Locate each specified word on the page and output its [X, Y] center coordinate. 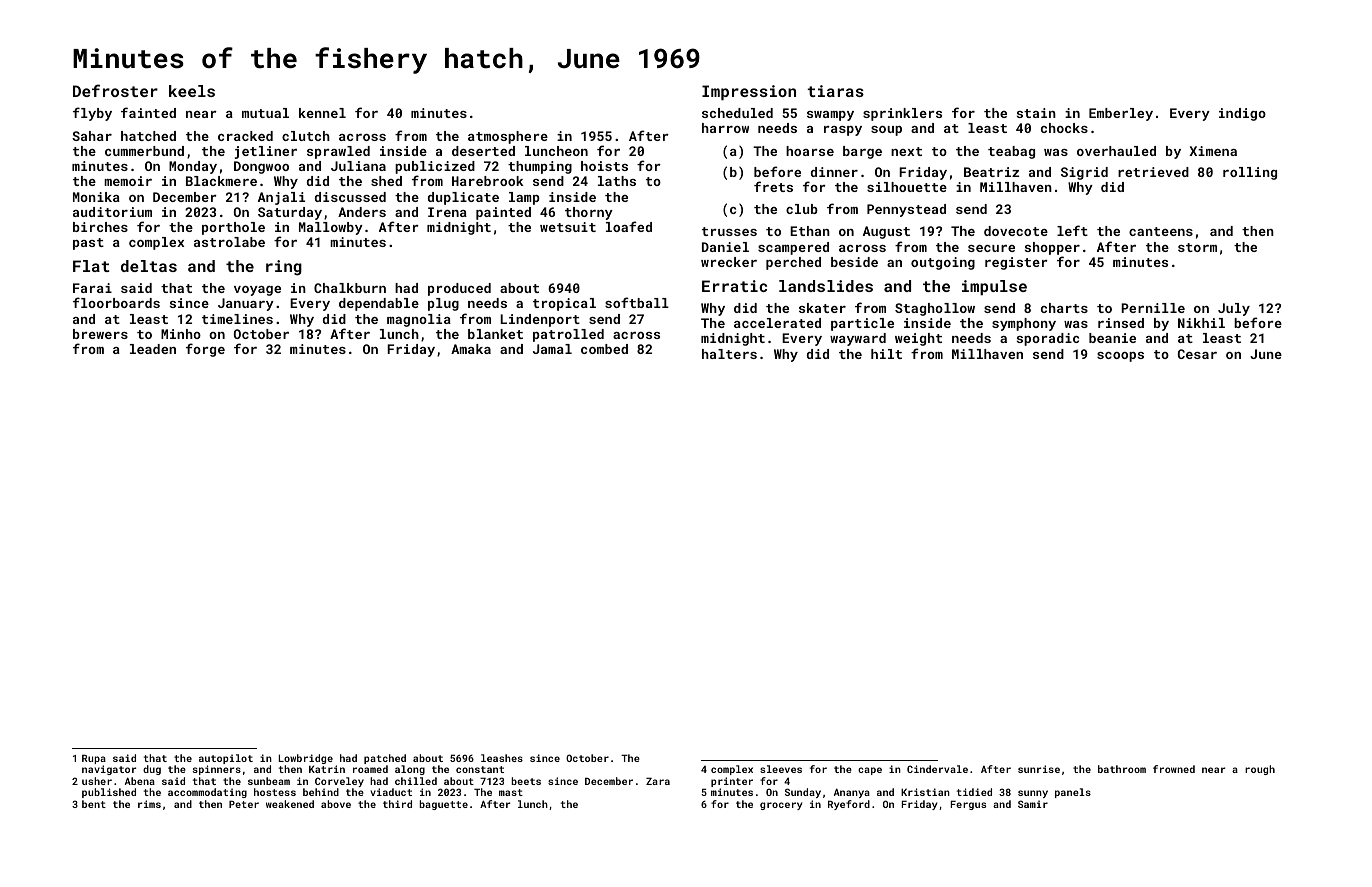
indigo [1242, 114]
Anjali [281, 198]
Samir [1033, 804]
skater [822, 308]
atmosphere [508, 137]
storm [1197, 247]
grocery [781, 806]
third [397, 804]
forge [205, 350]
